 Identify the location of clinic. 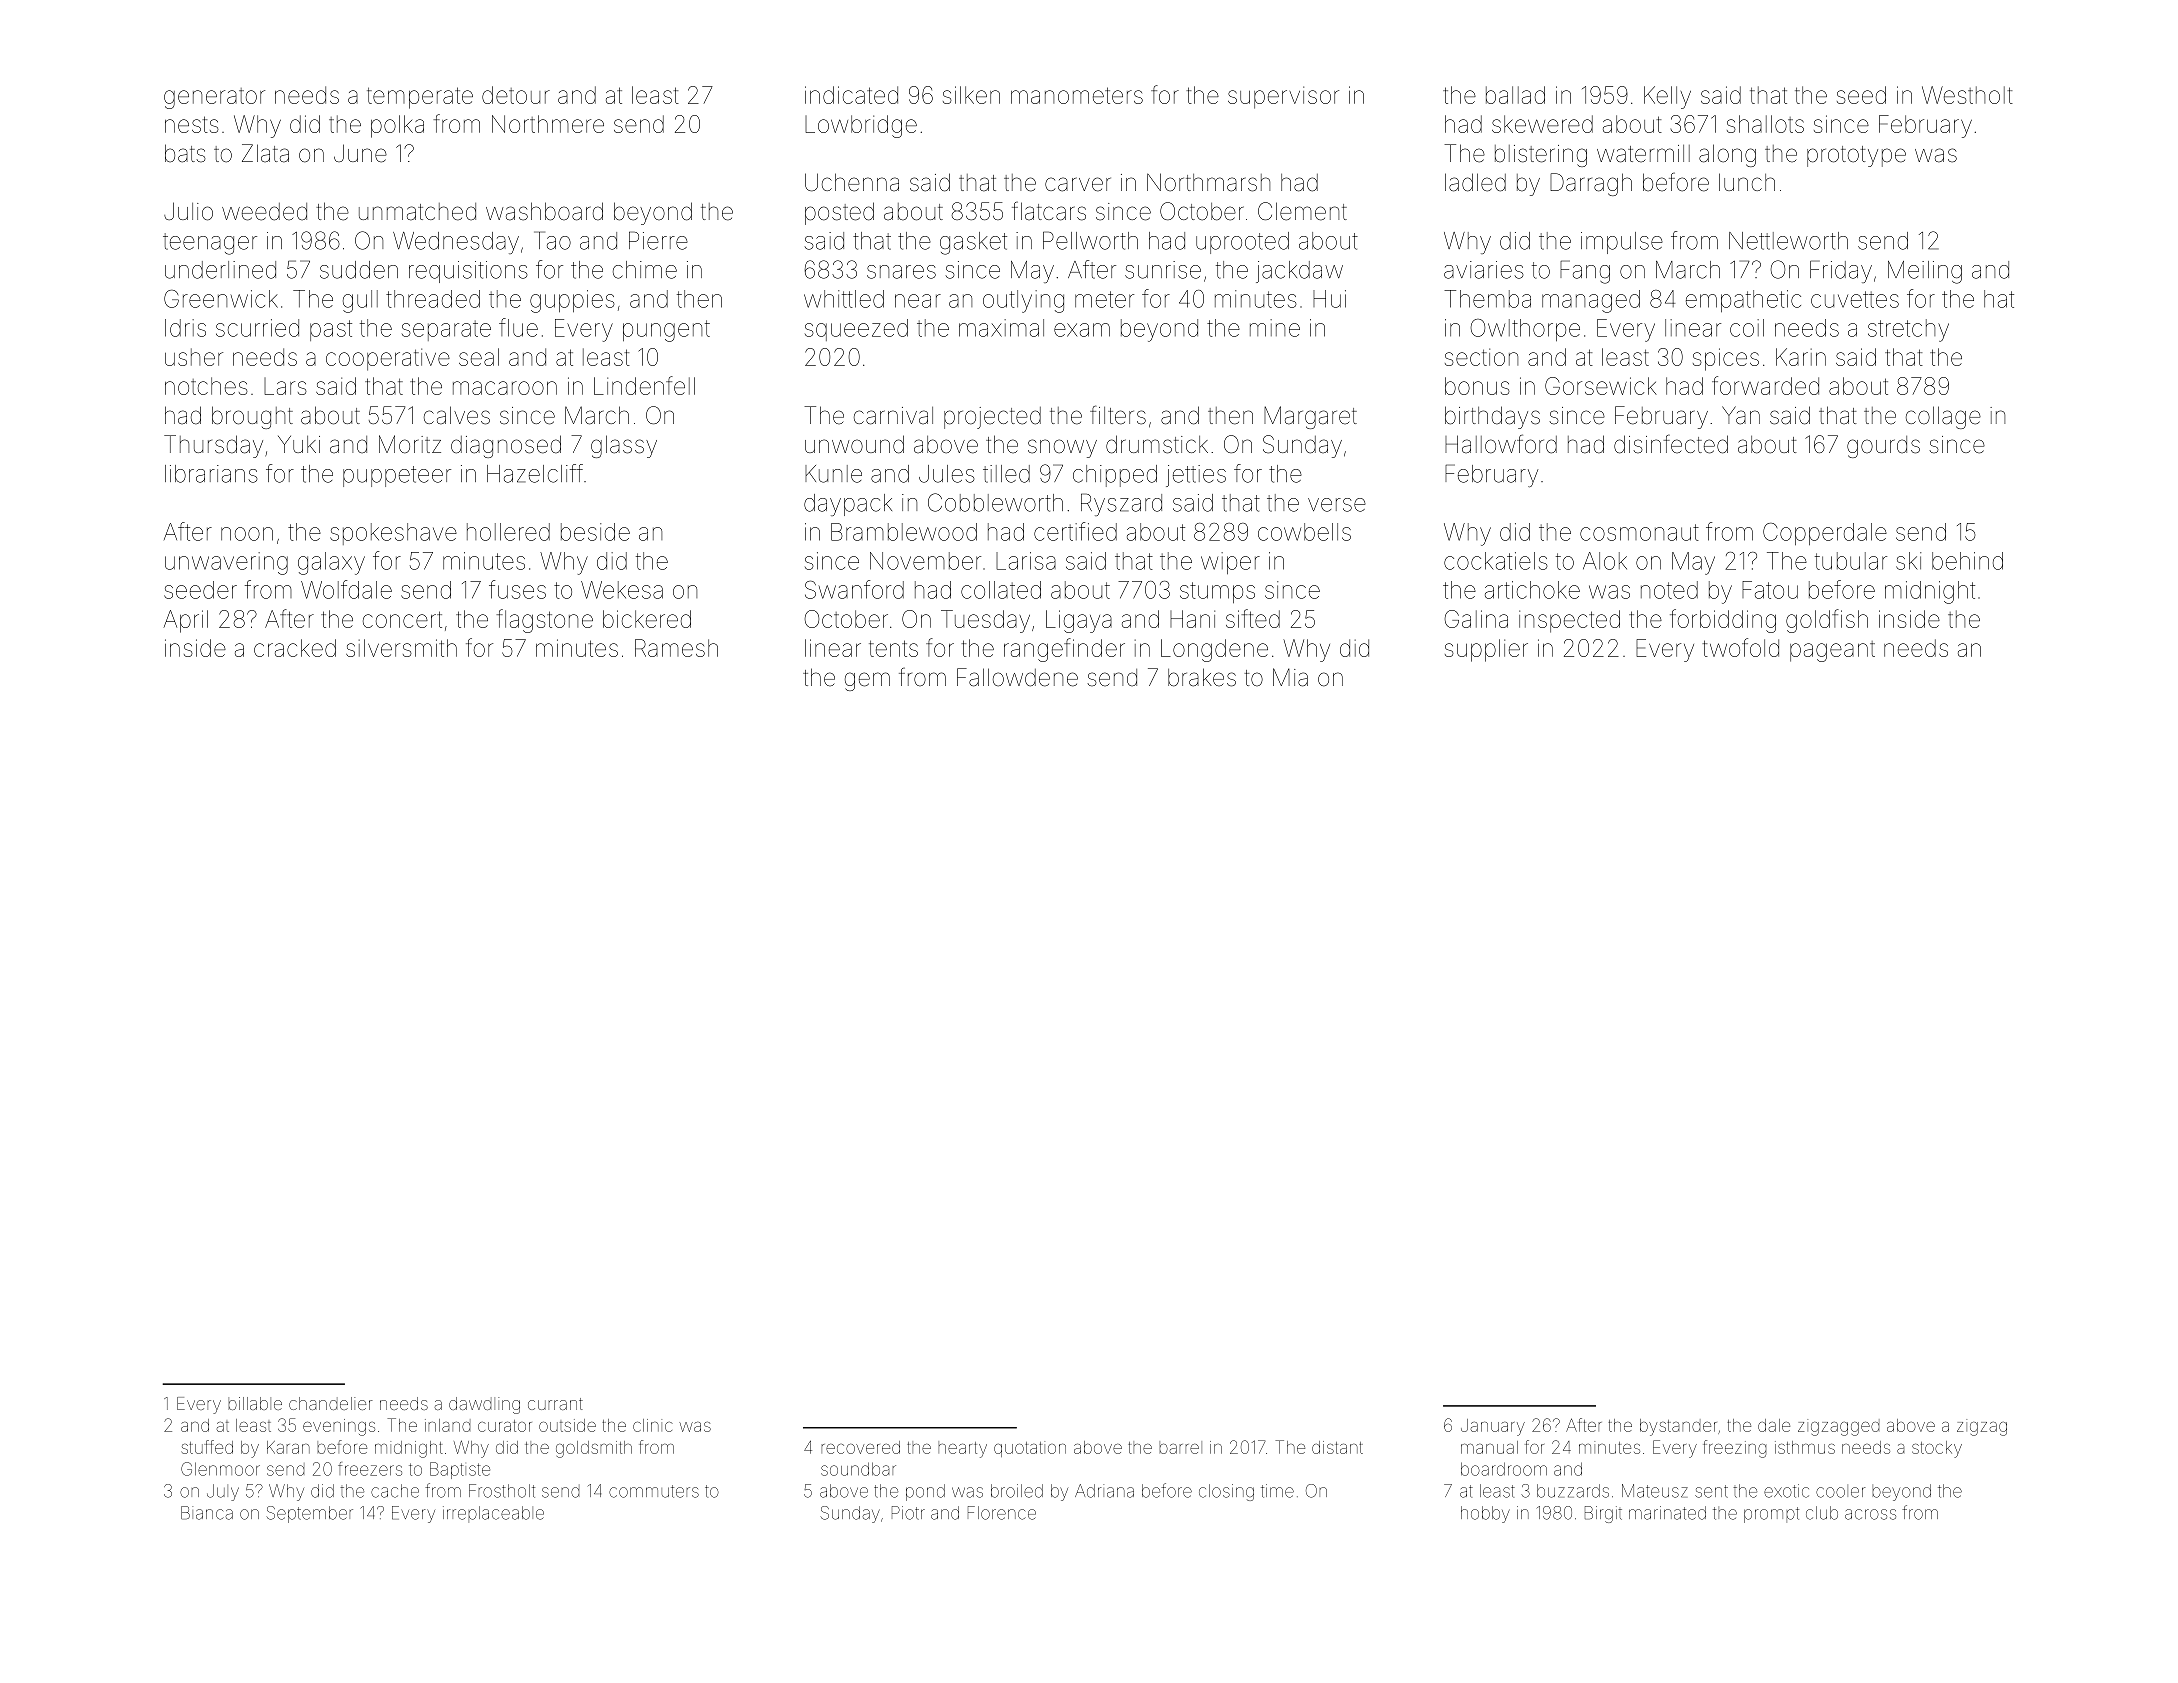
(653, 1425).
